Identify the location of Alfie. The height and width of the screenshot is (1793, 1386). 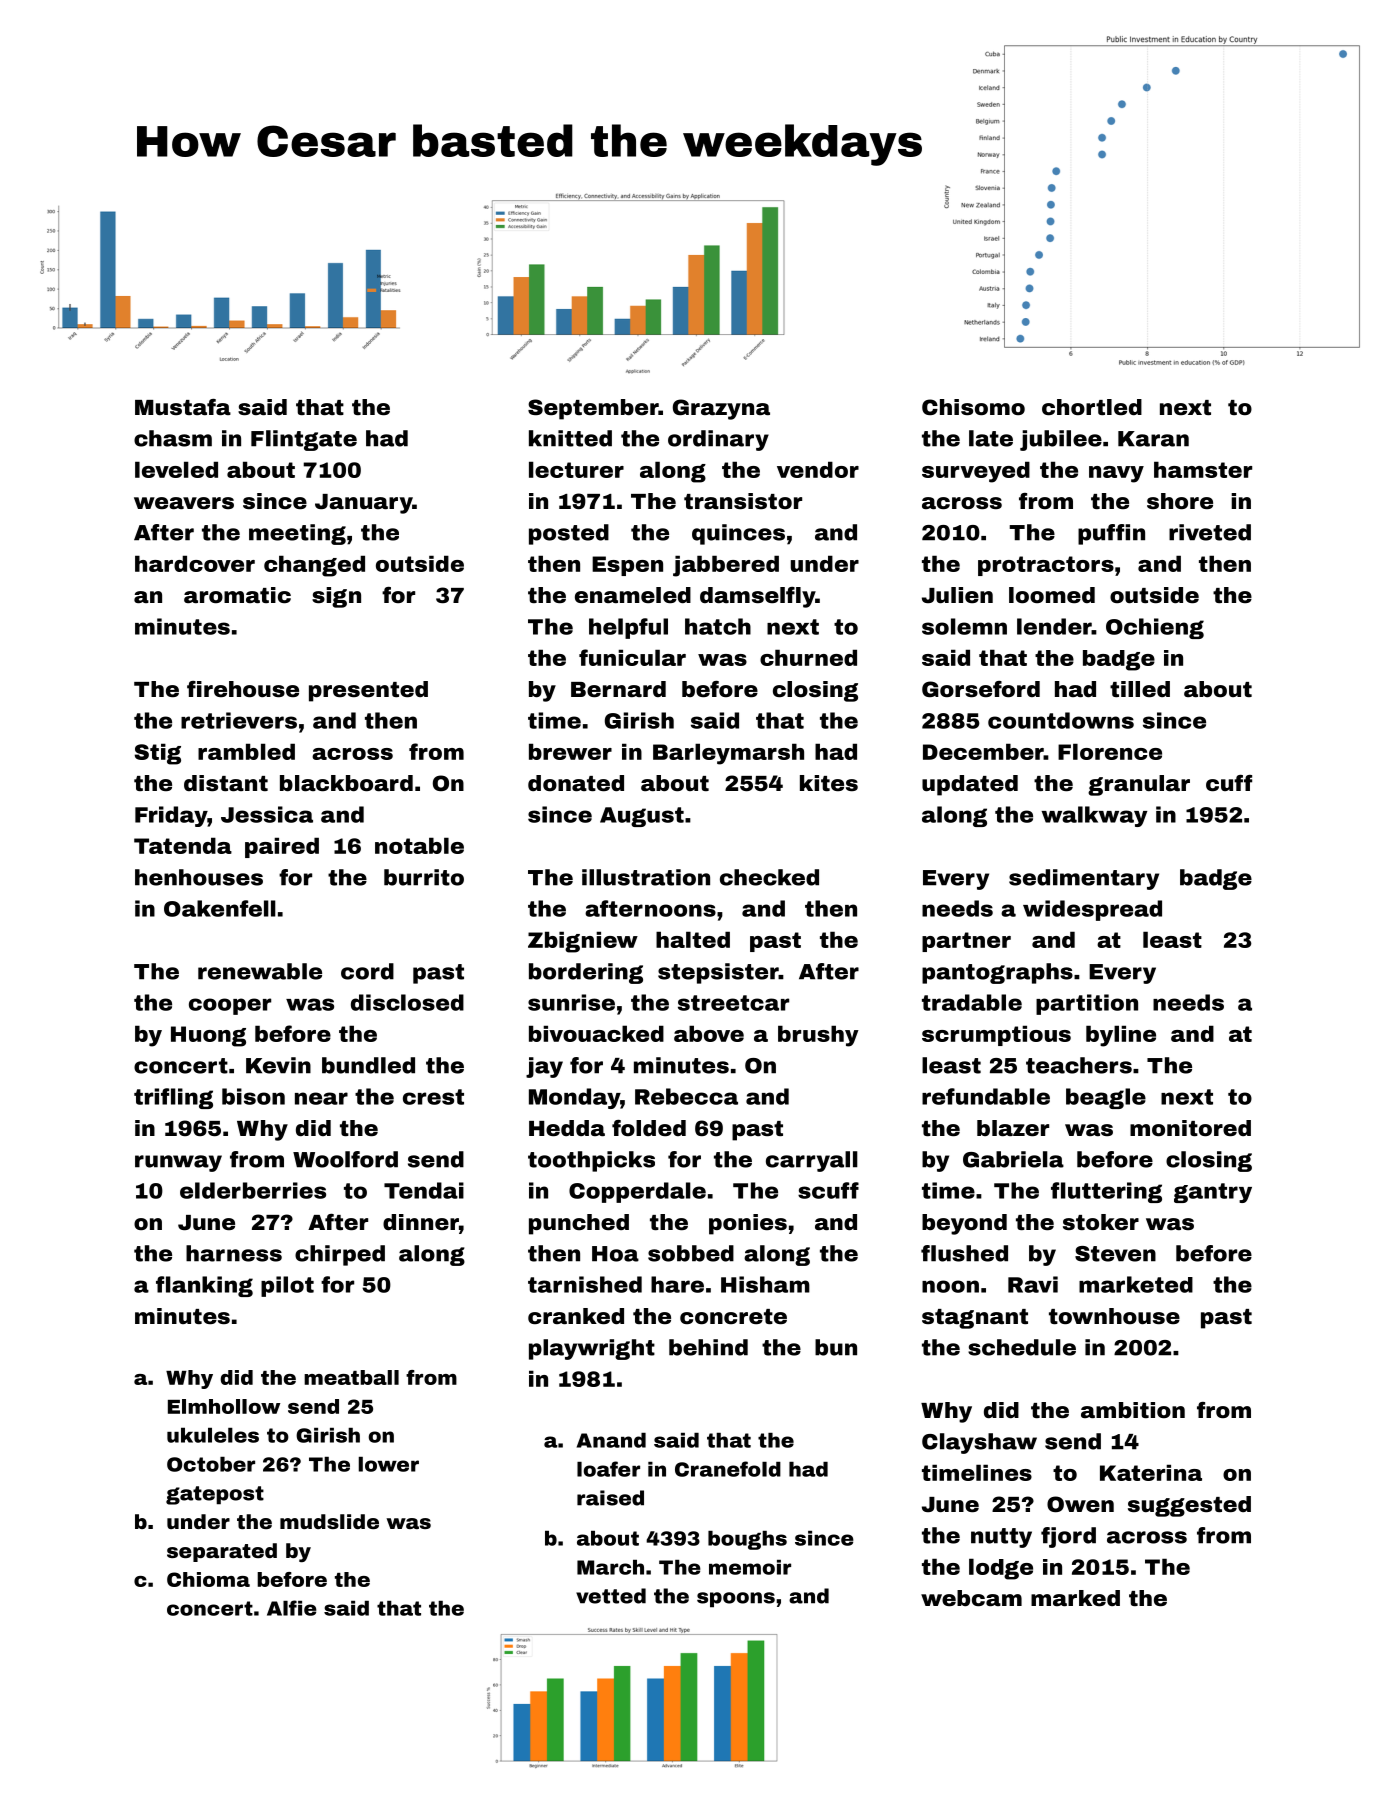
(292, 1608).
